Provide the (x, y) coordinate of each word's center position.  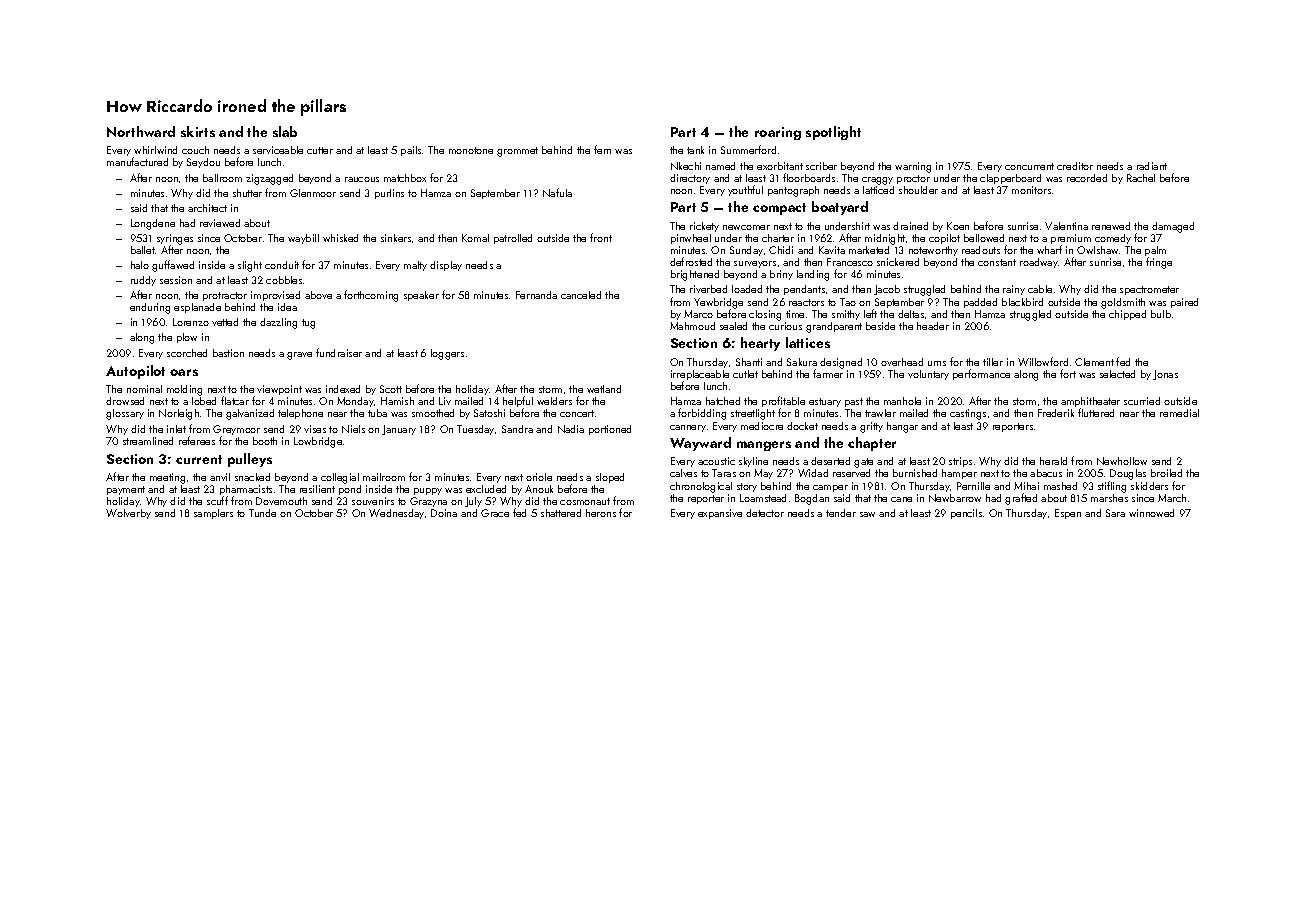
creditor (1075, 166)
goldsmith (1123, 303)
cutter (320, 150)
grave (299, 356)
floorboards (809, 177)
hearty (760, 344)
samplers (213, 514)
